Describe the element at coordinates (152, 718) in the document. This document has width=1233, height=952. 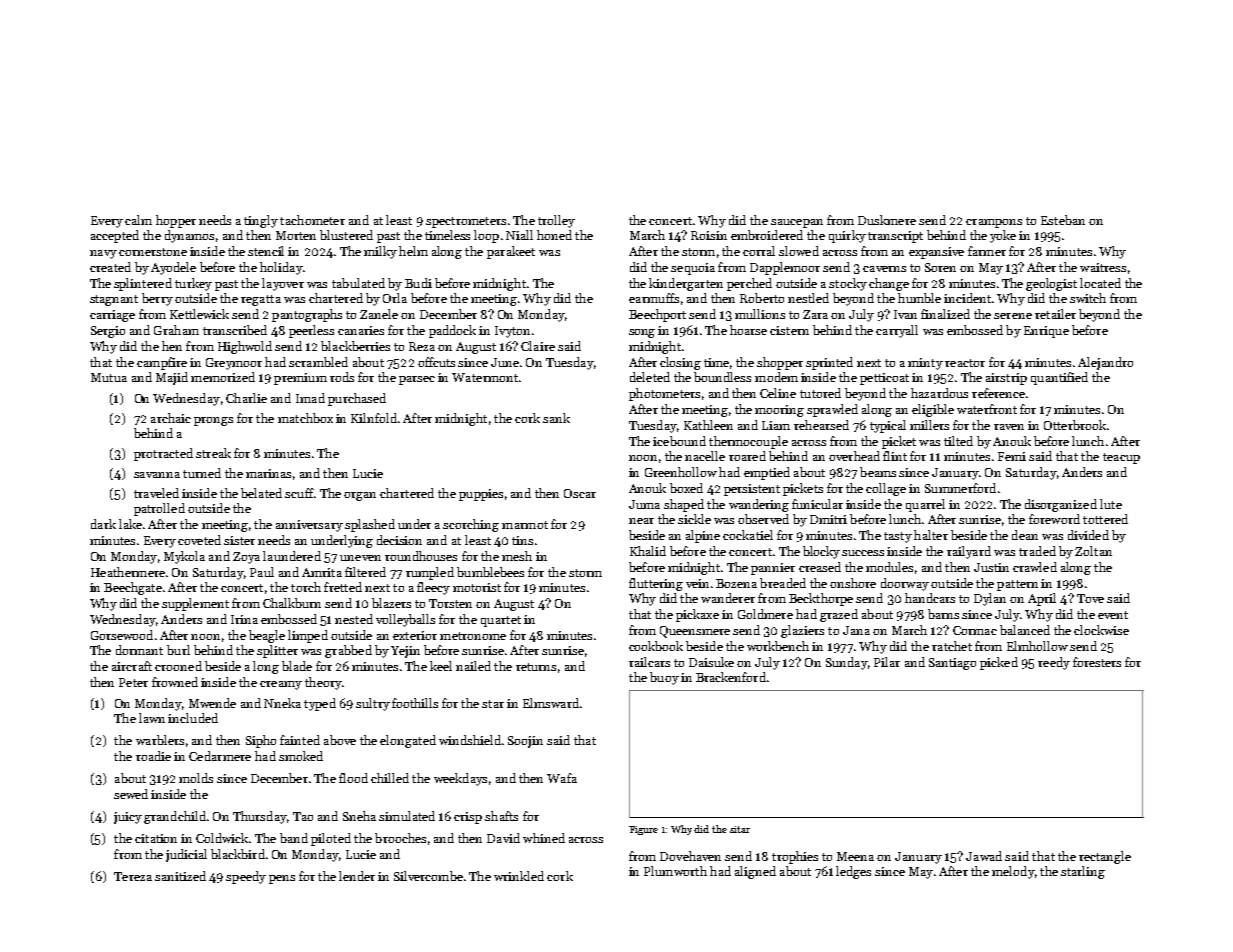
I see `lawn` at that location.
